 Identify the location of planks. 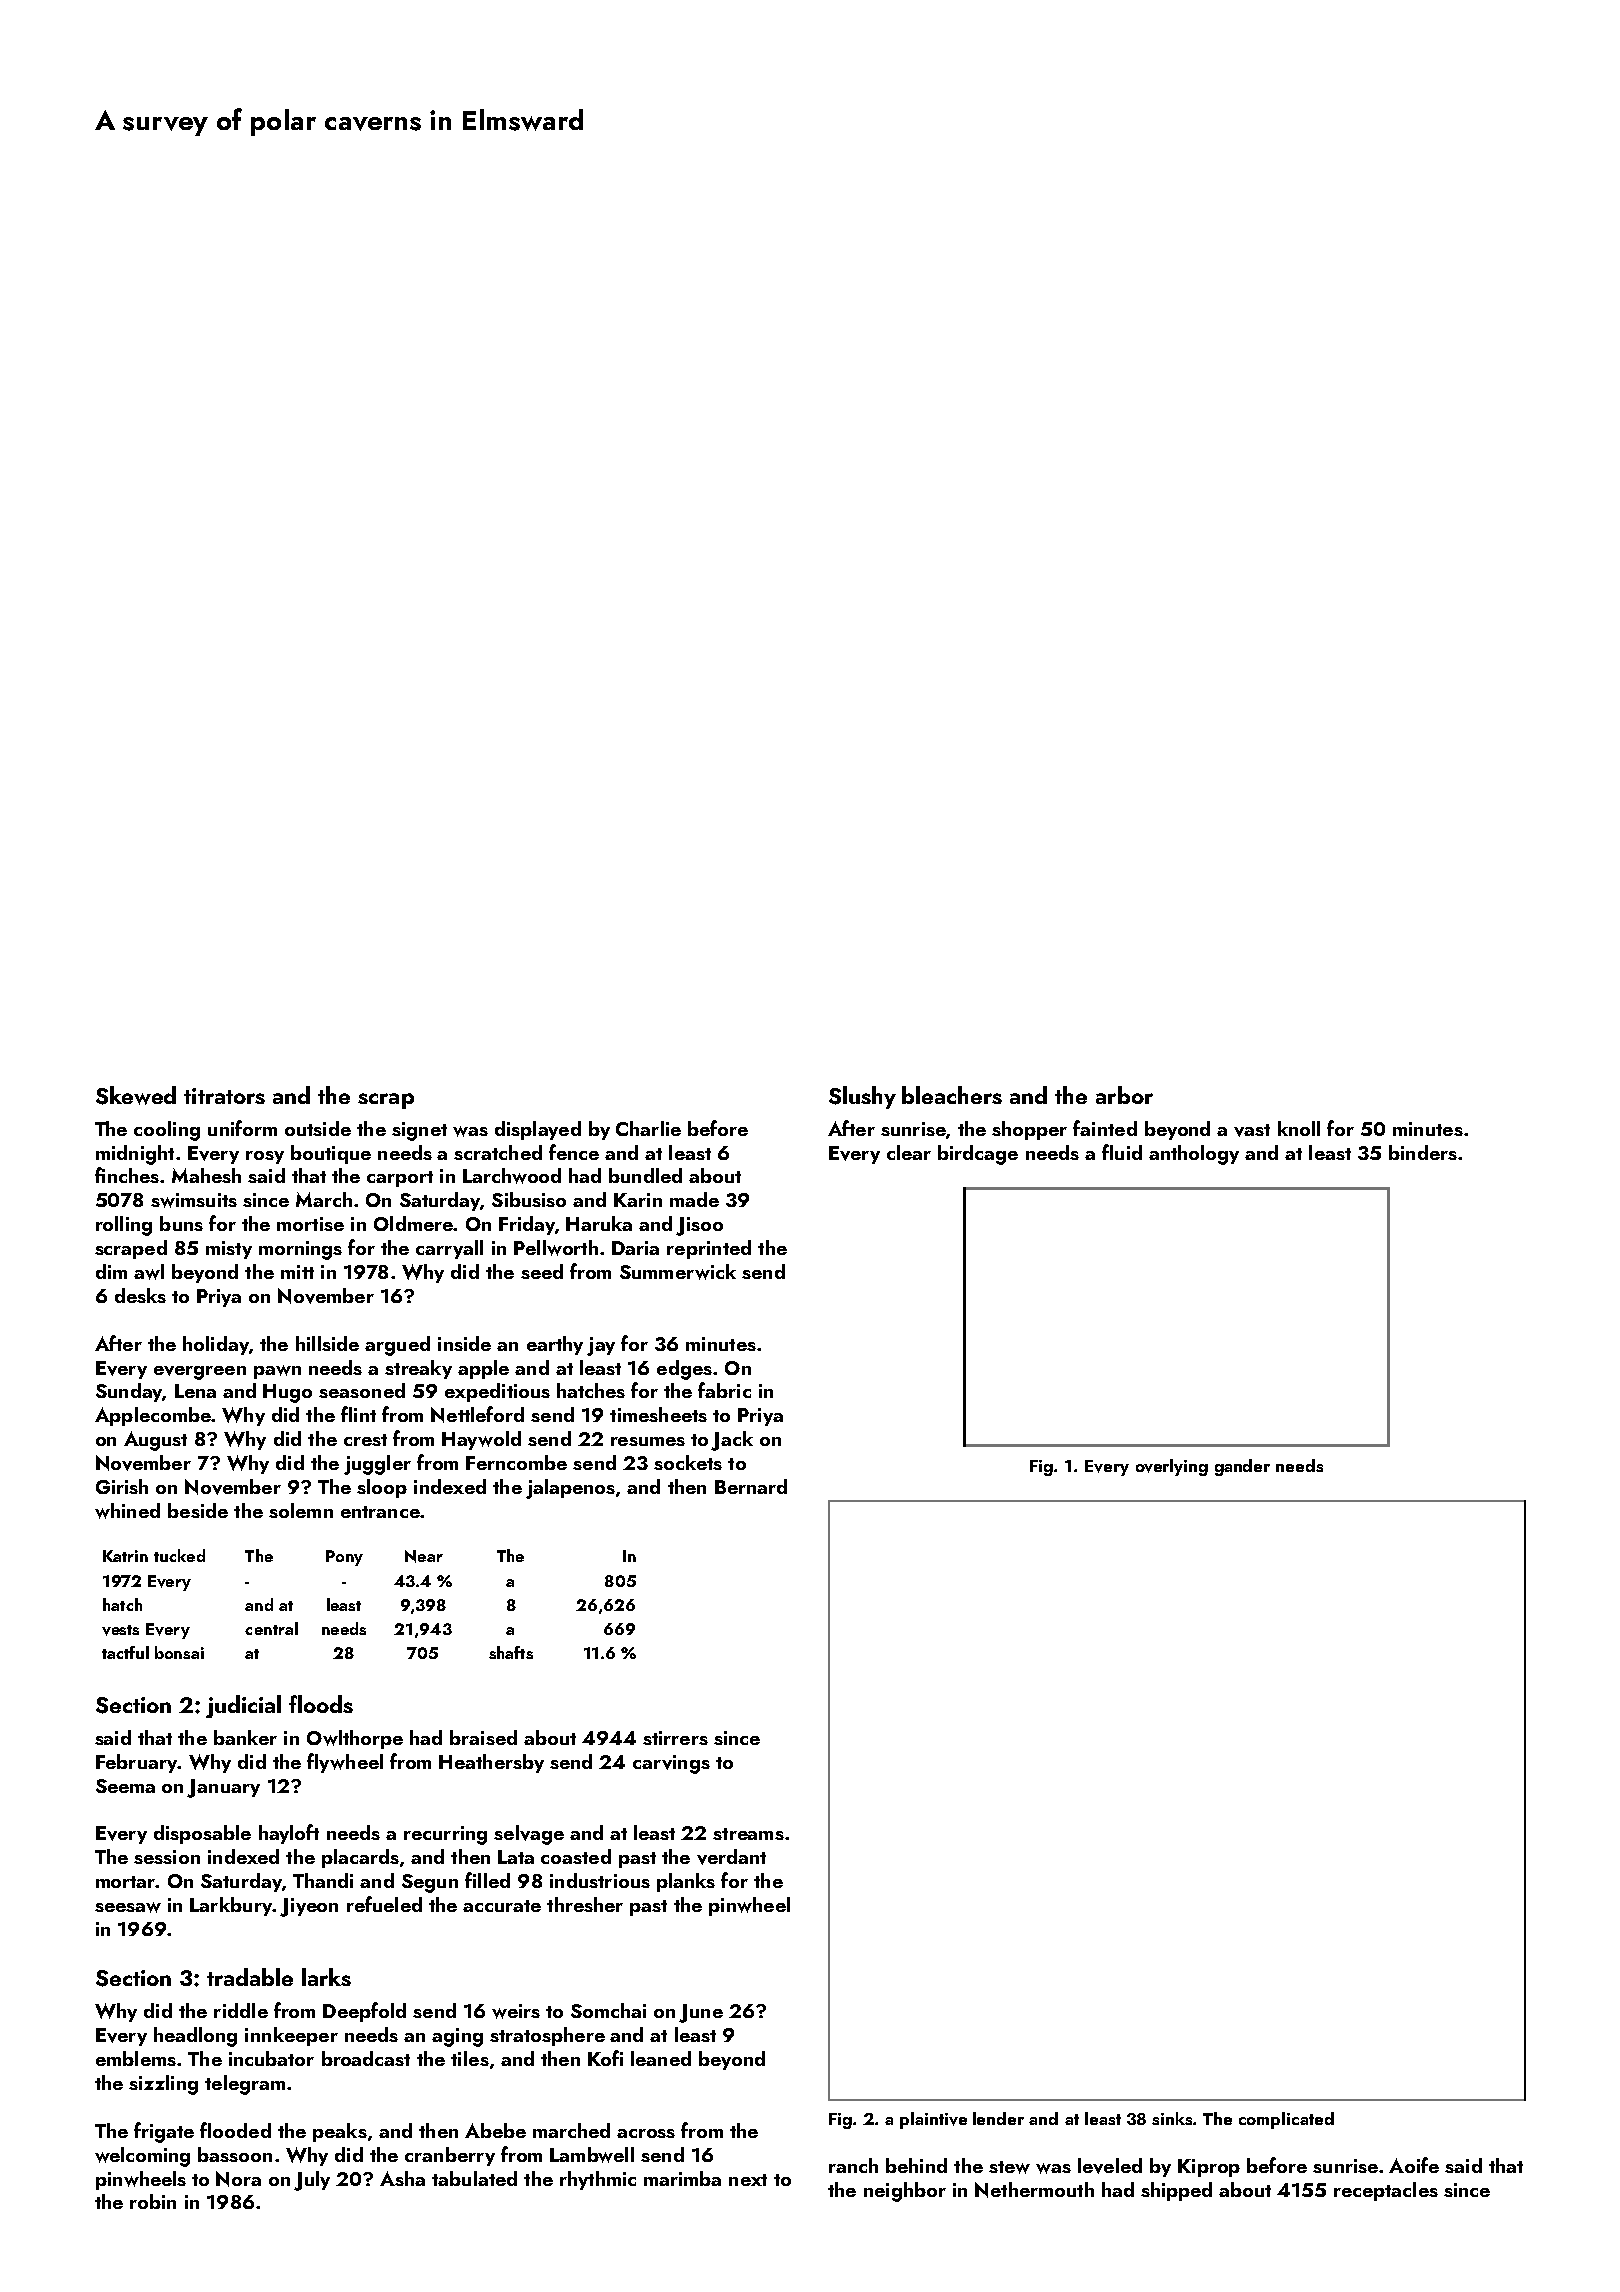
(686, 1882).
